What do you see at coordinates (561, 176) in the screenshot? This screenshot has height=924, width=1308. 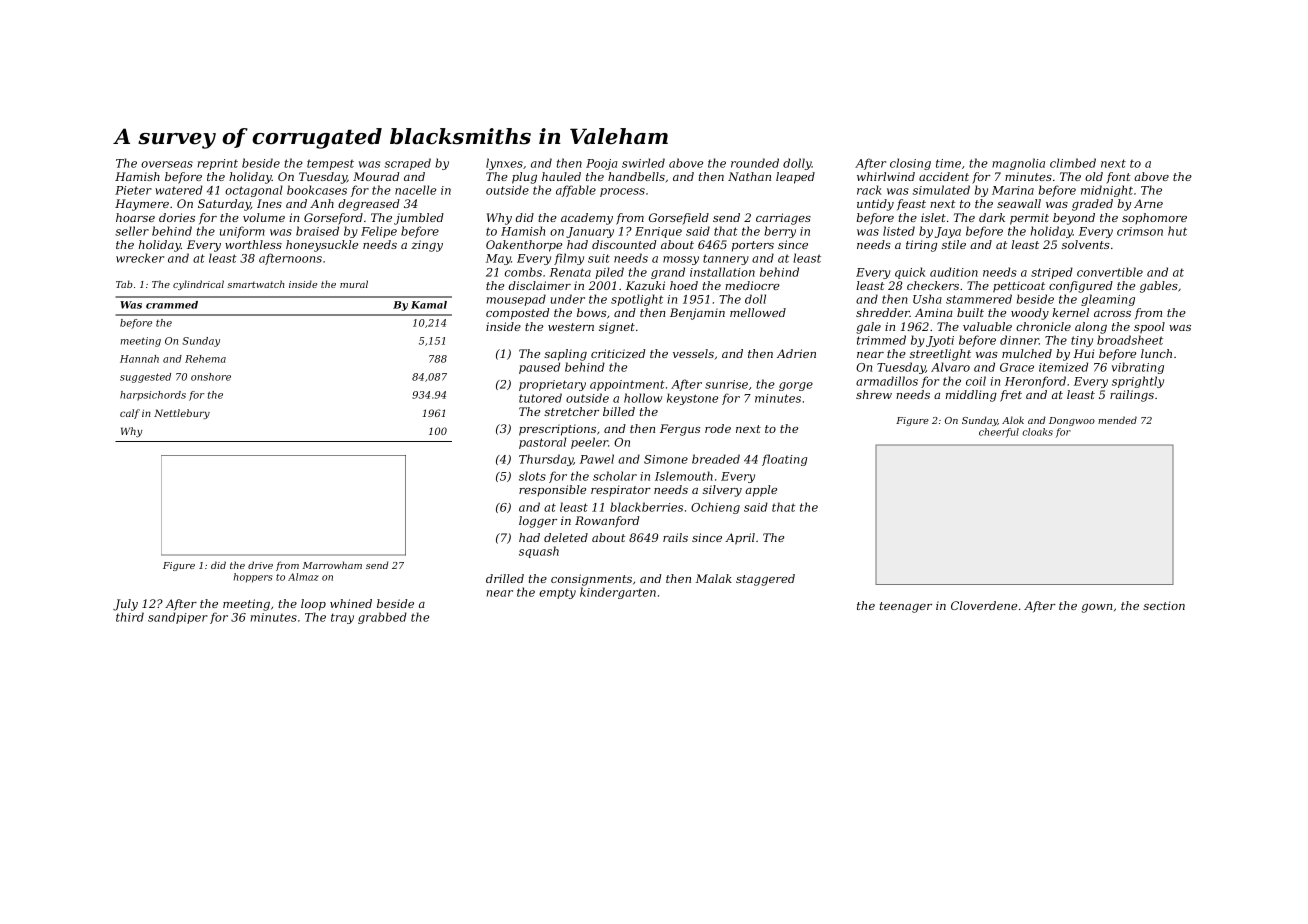 I see `hauled` at bounding box center [561, 176].
